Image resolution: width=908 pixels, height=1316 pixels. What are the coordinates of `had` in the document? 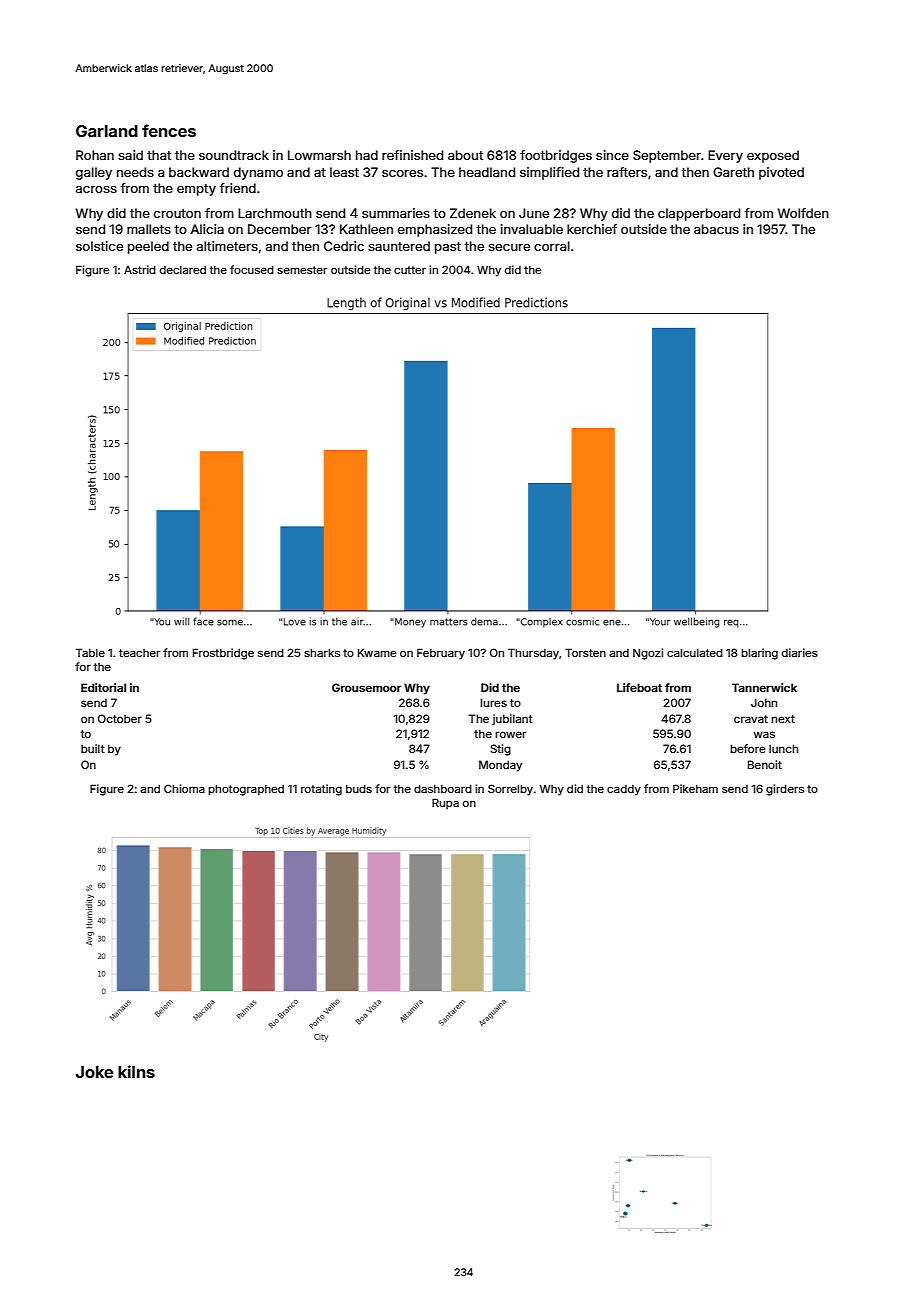 It's located at (367, 155).
